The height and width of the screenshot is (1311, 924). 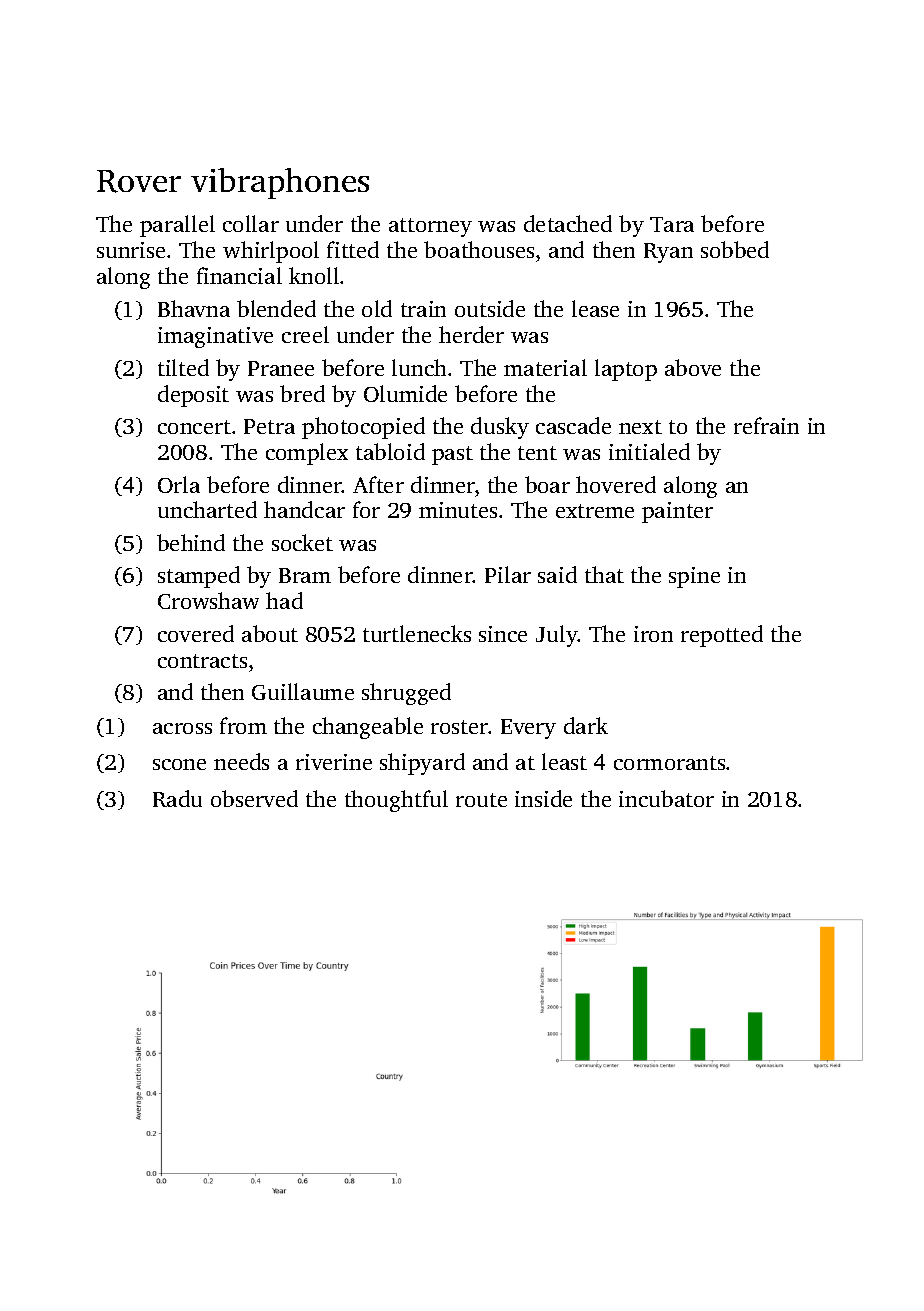 What do you see at coordinates (481, 800) in the screenshot?
I see `route` at bounding box center [481, 800].
